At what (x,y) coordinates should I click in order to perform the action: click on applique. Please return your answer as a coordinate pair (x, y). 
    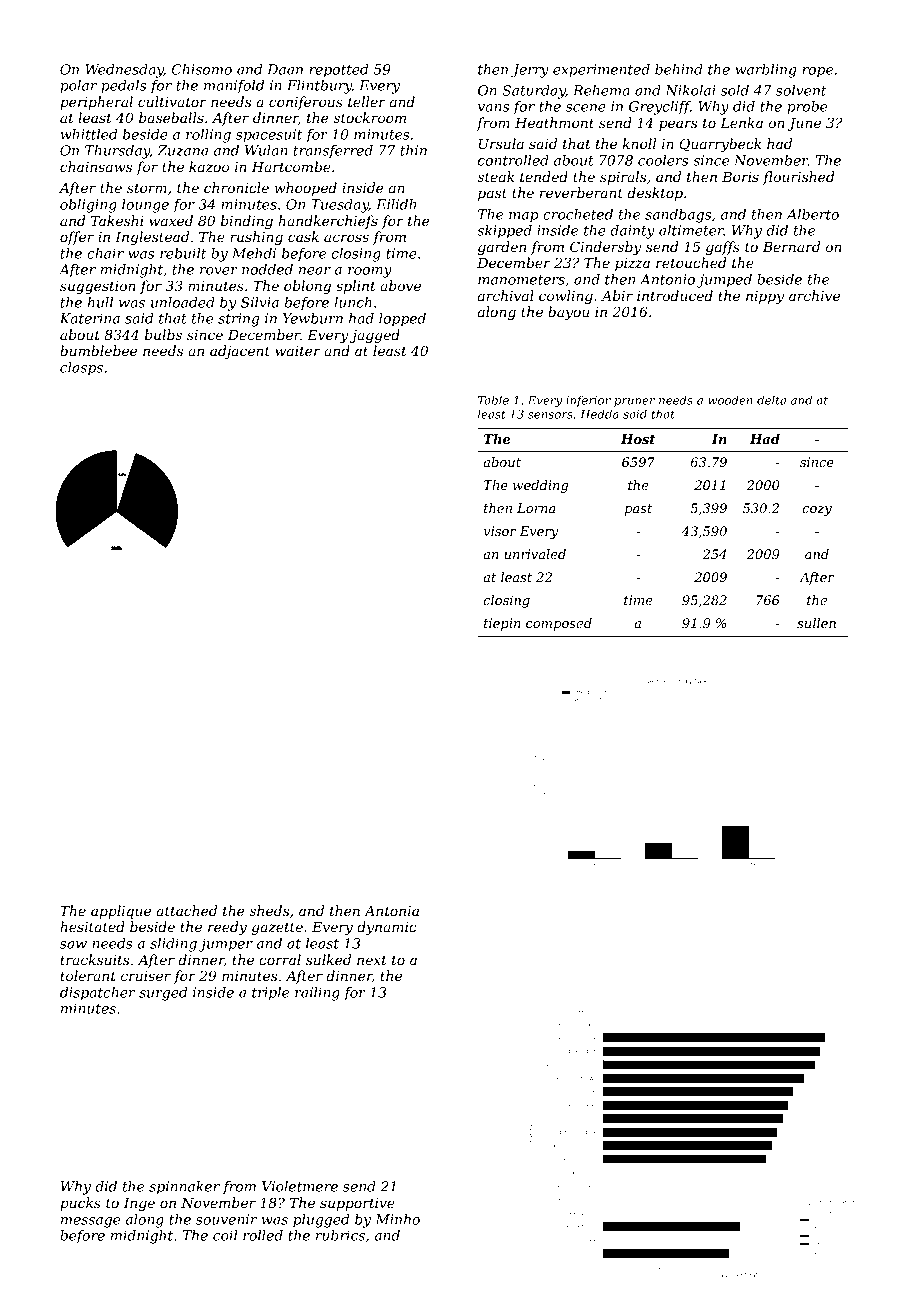
    Looking at the image, I should click on (121, 912).
